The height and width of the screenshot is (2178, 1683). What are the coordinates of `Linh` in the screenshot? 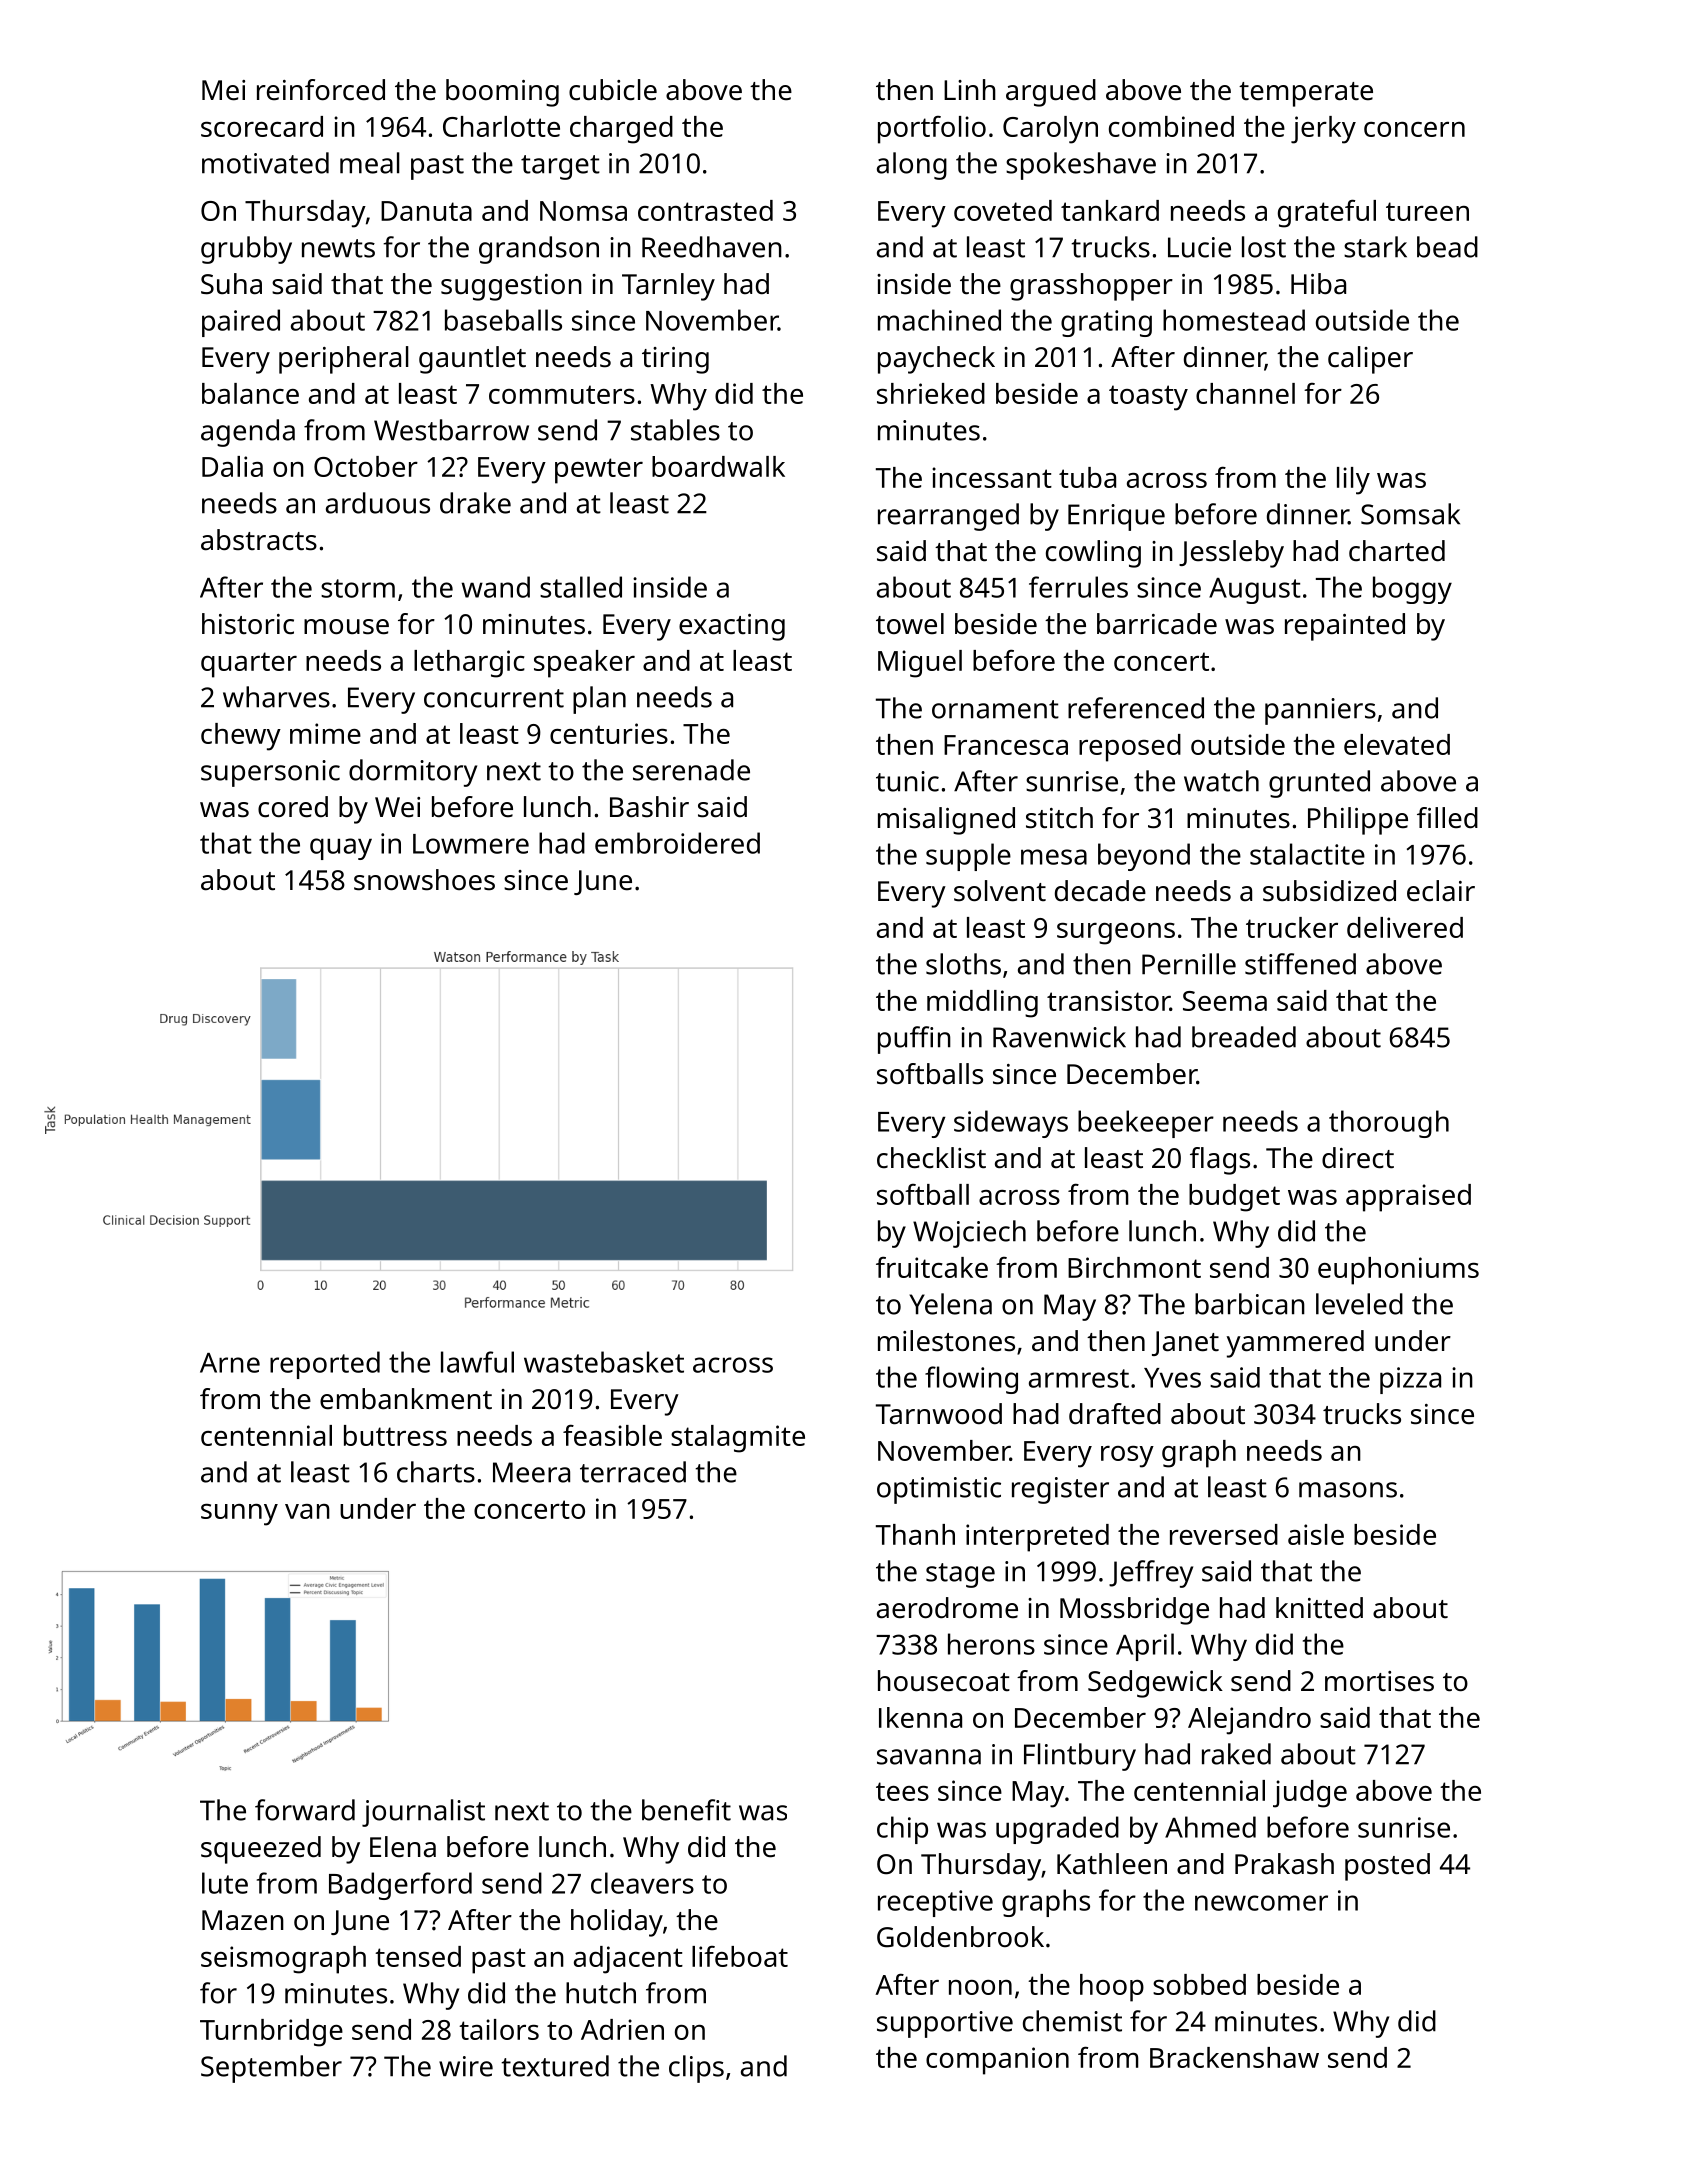 It's located at (970, 89).
